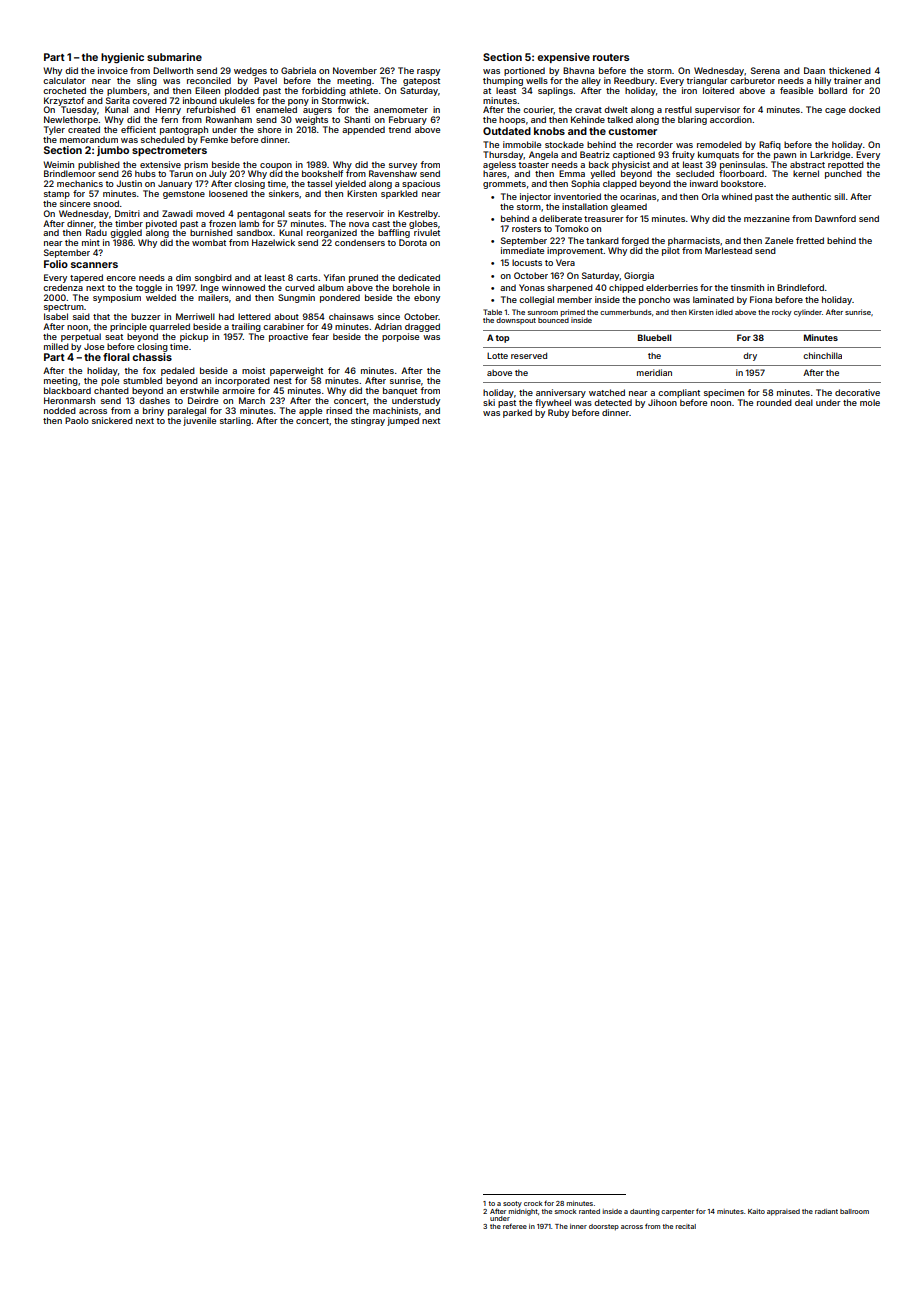 This screenshot has height=1308, width=924. Describe the element at coordinates (533, 1203) in the screenshot. I see `crock` at that location.
